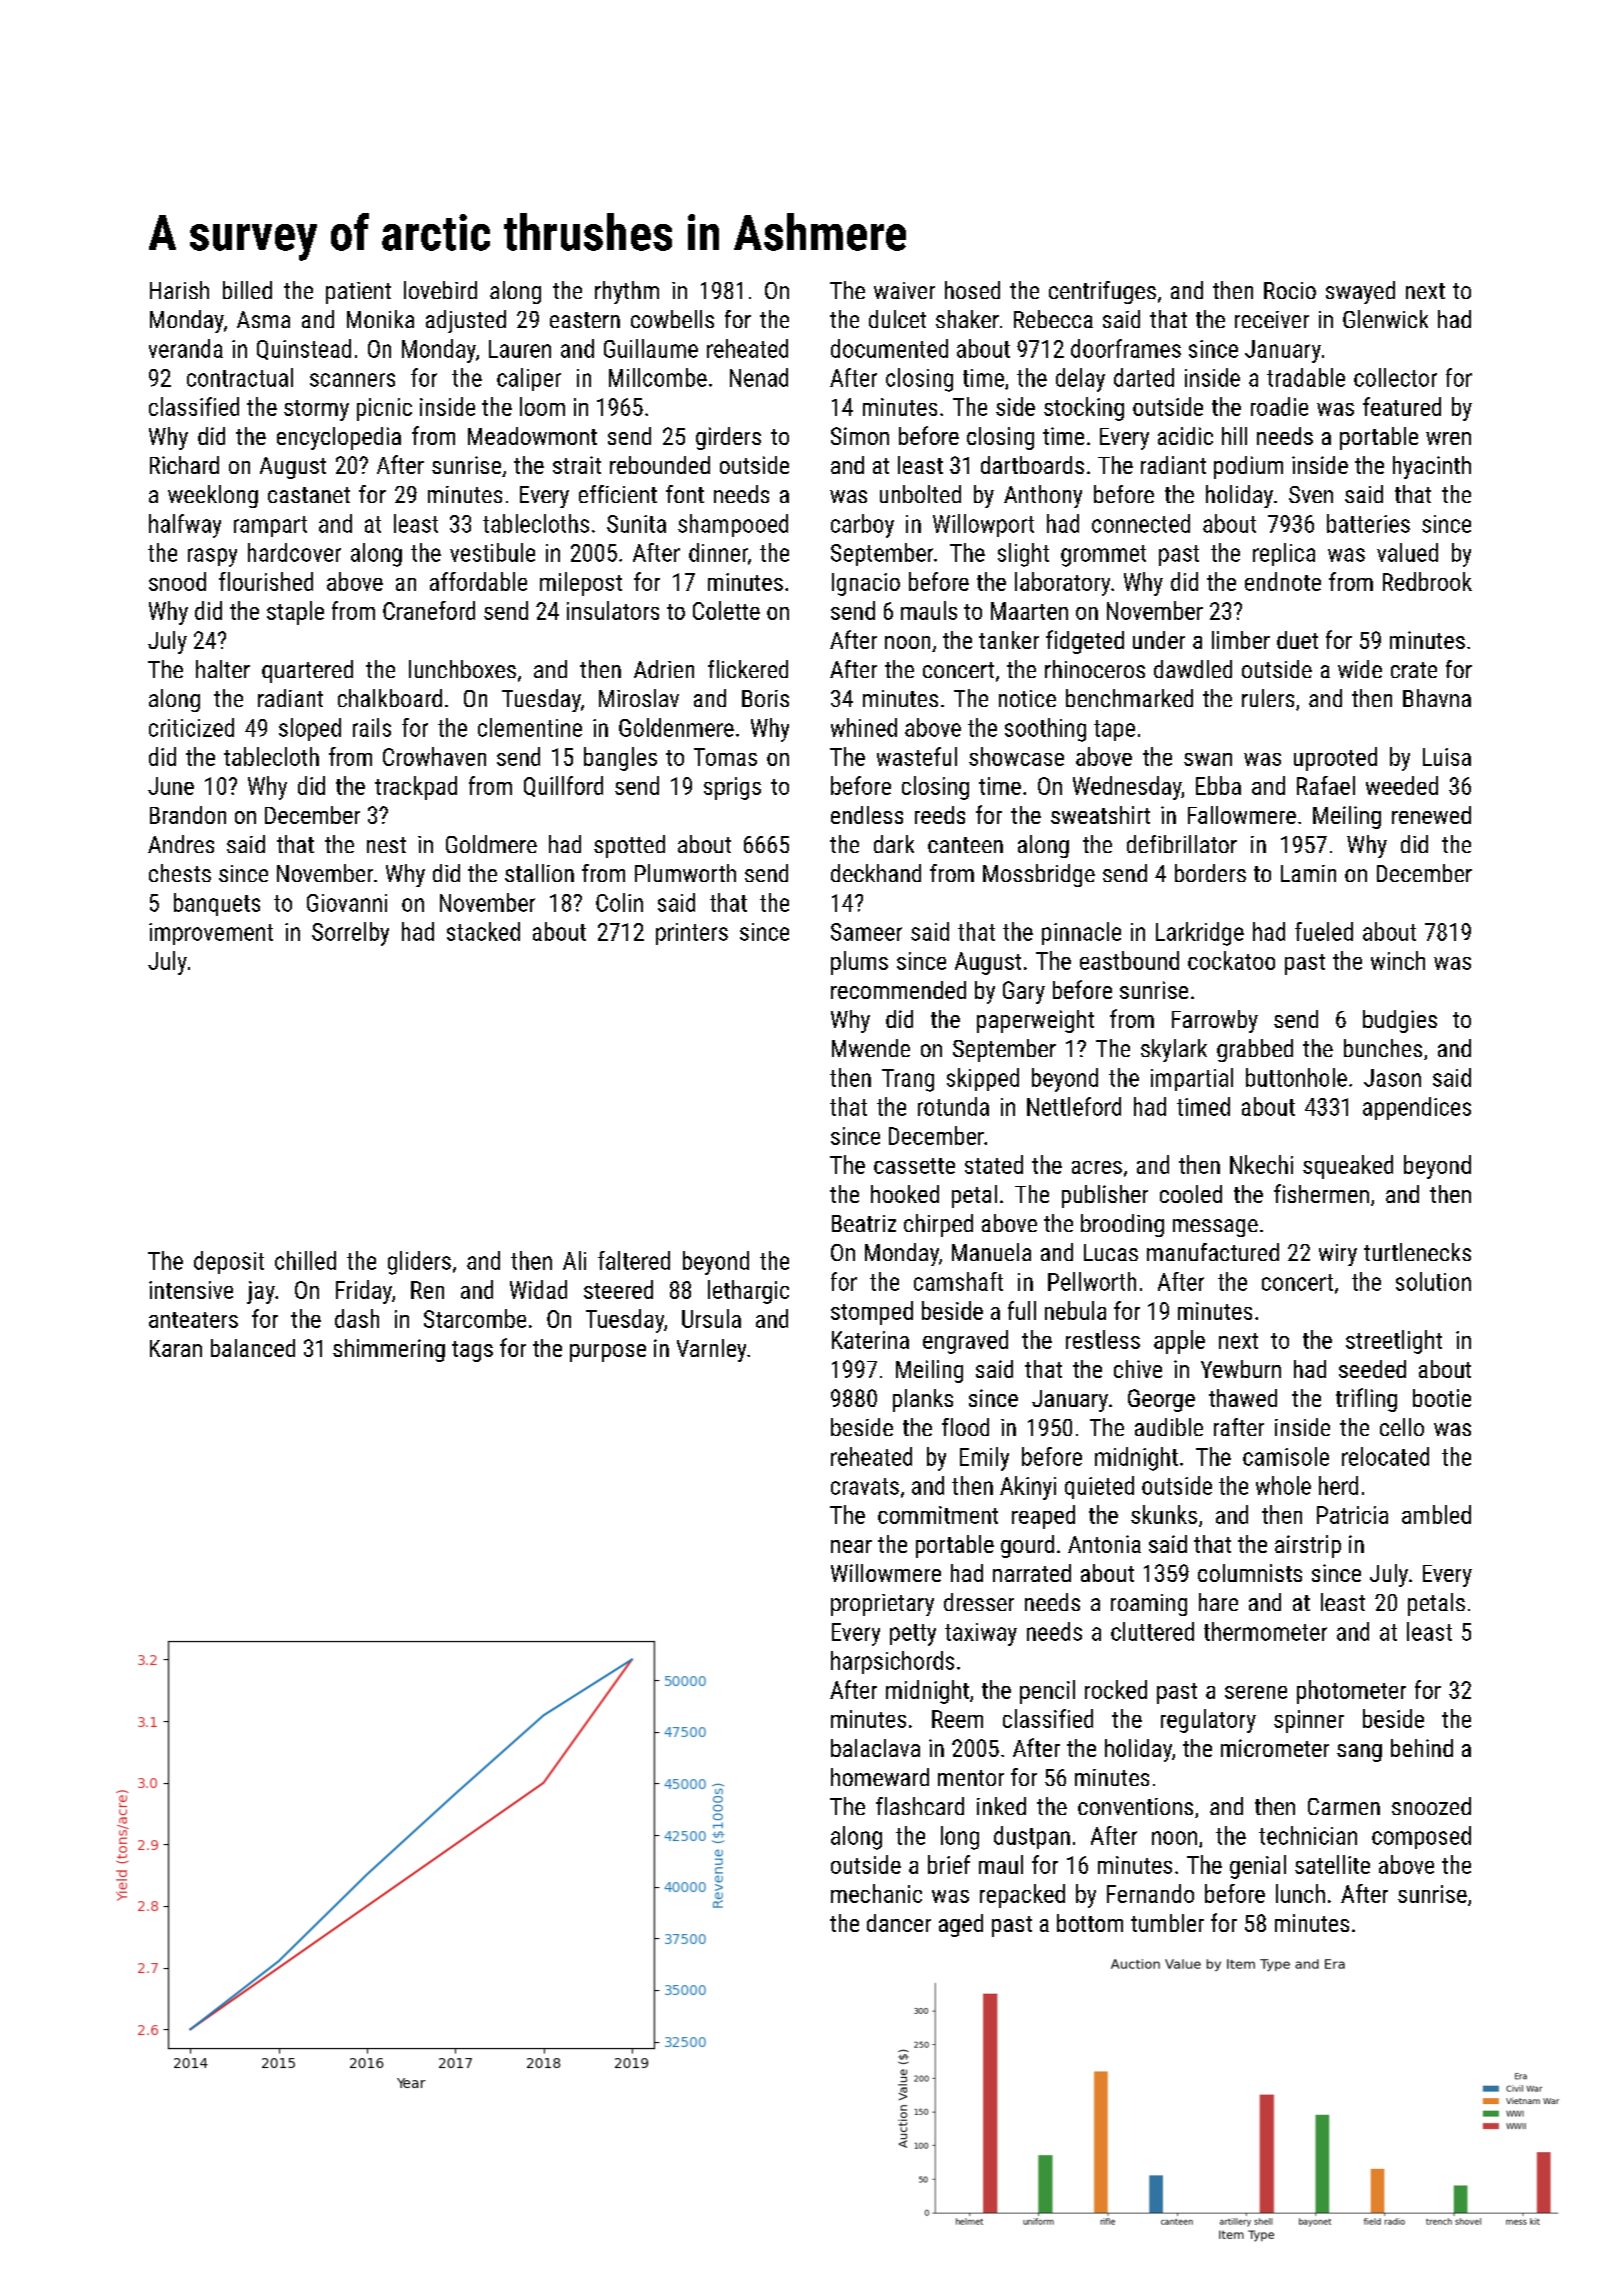  What do you see at coordinates (898, 990) in the image?
I see `recommended` at bounding box center [898, 990].
